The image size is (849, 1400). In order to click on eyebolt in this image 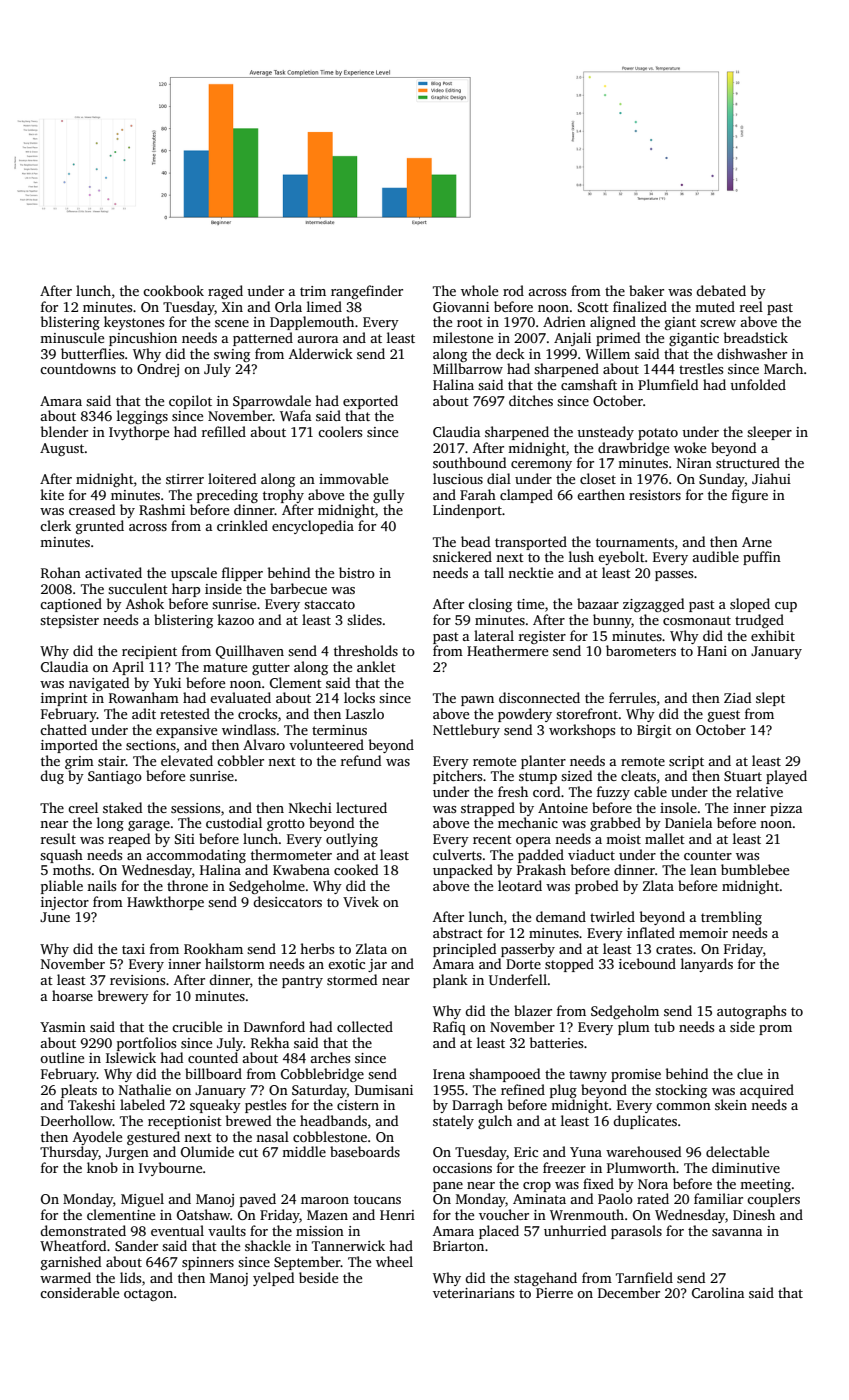, I will do `click(621, 558)`.
